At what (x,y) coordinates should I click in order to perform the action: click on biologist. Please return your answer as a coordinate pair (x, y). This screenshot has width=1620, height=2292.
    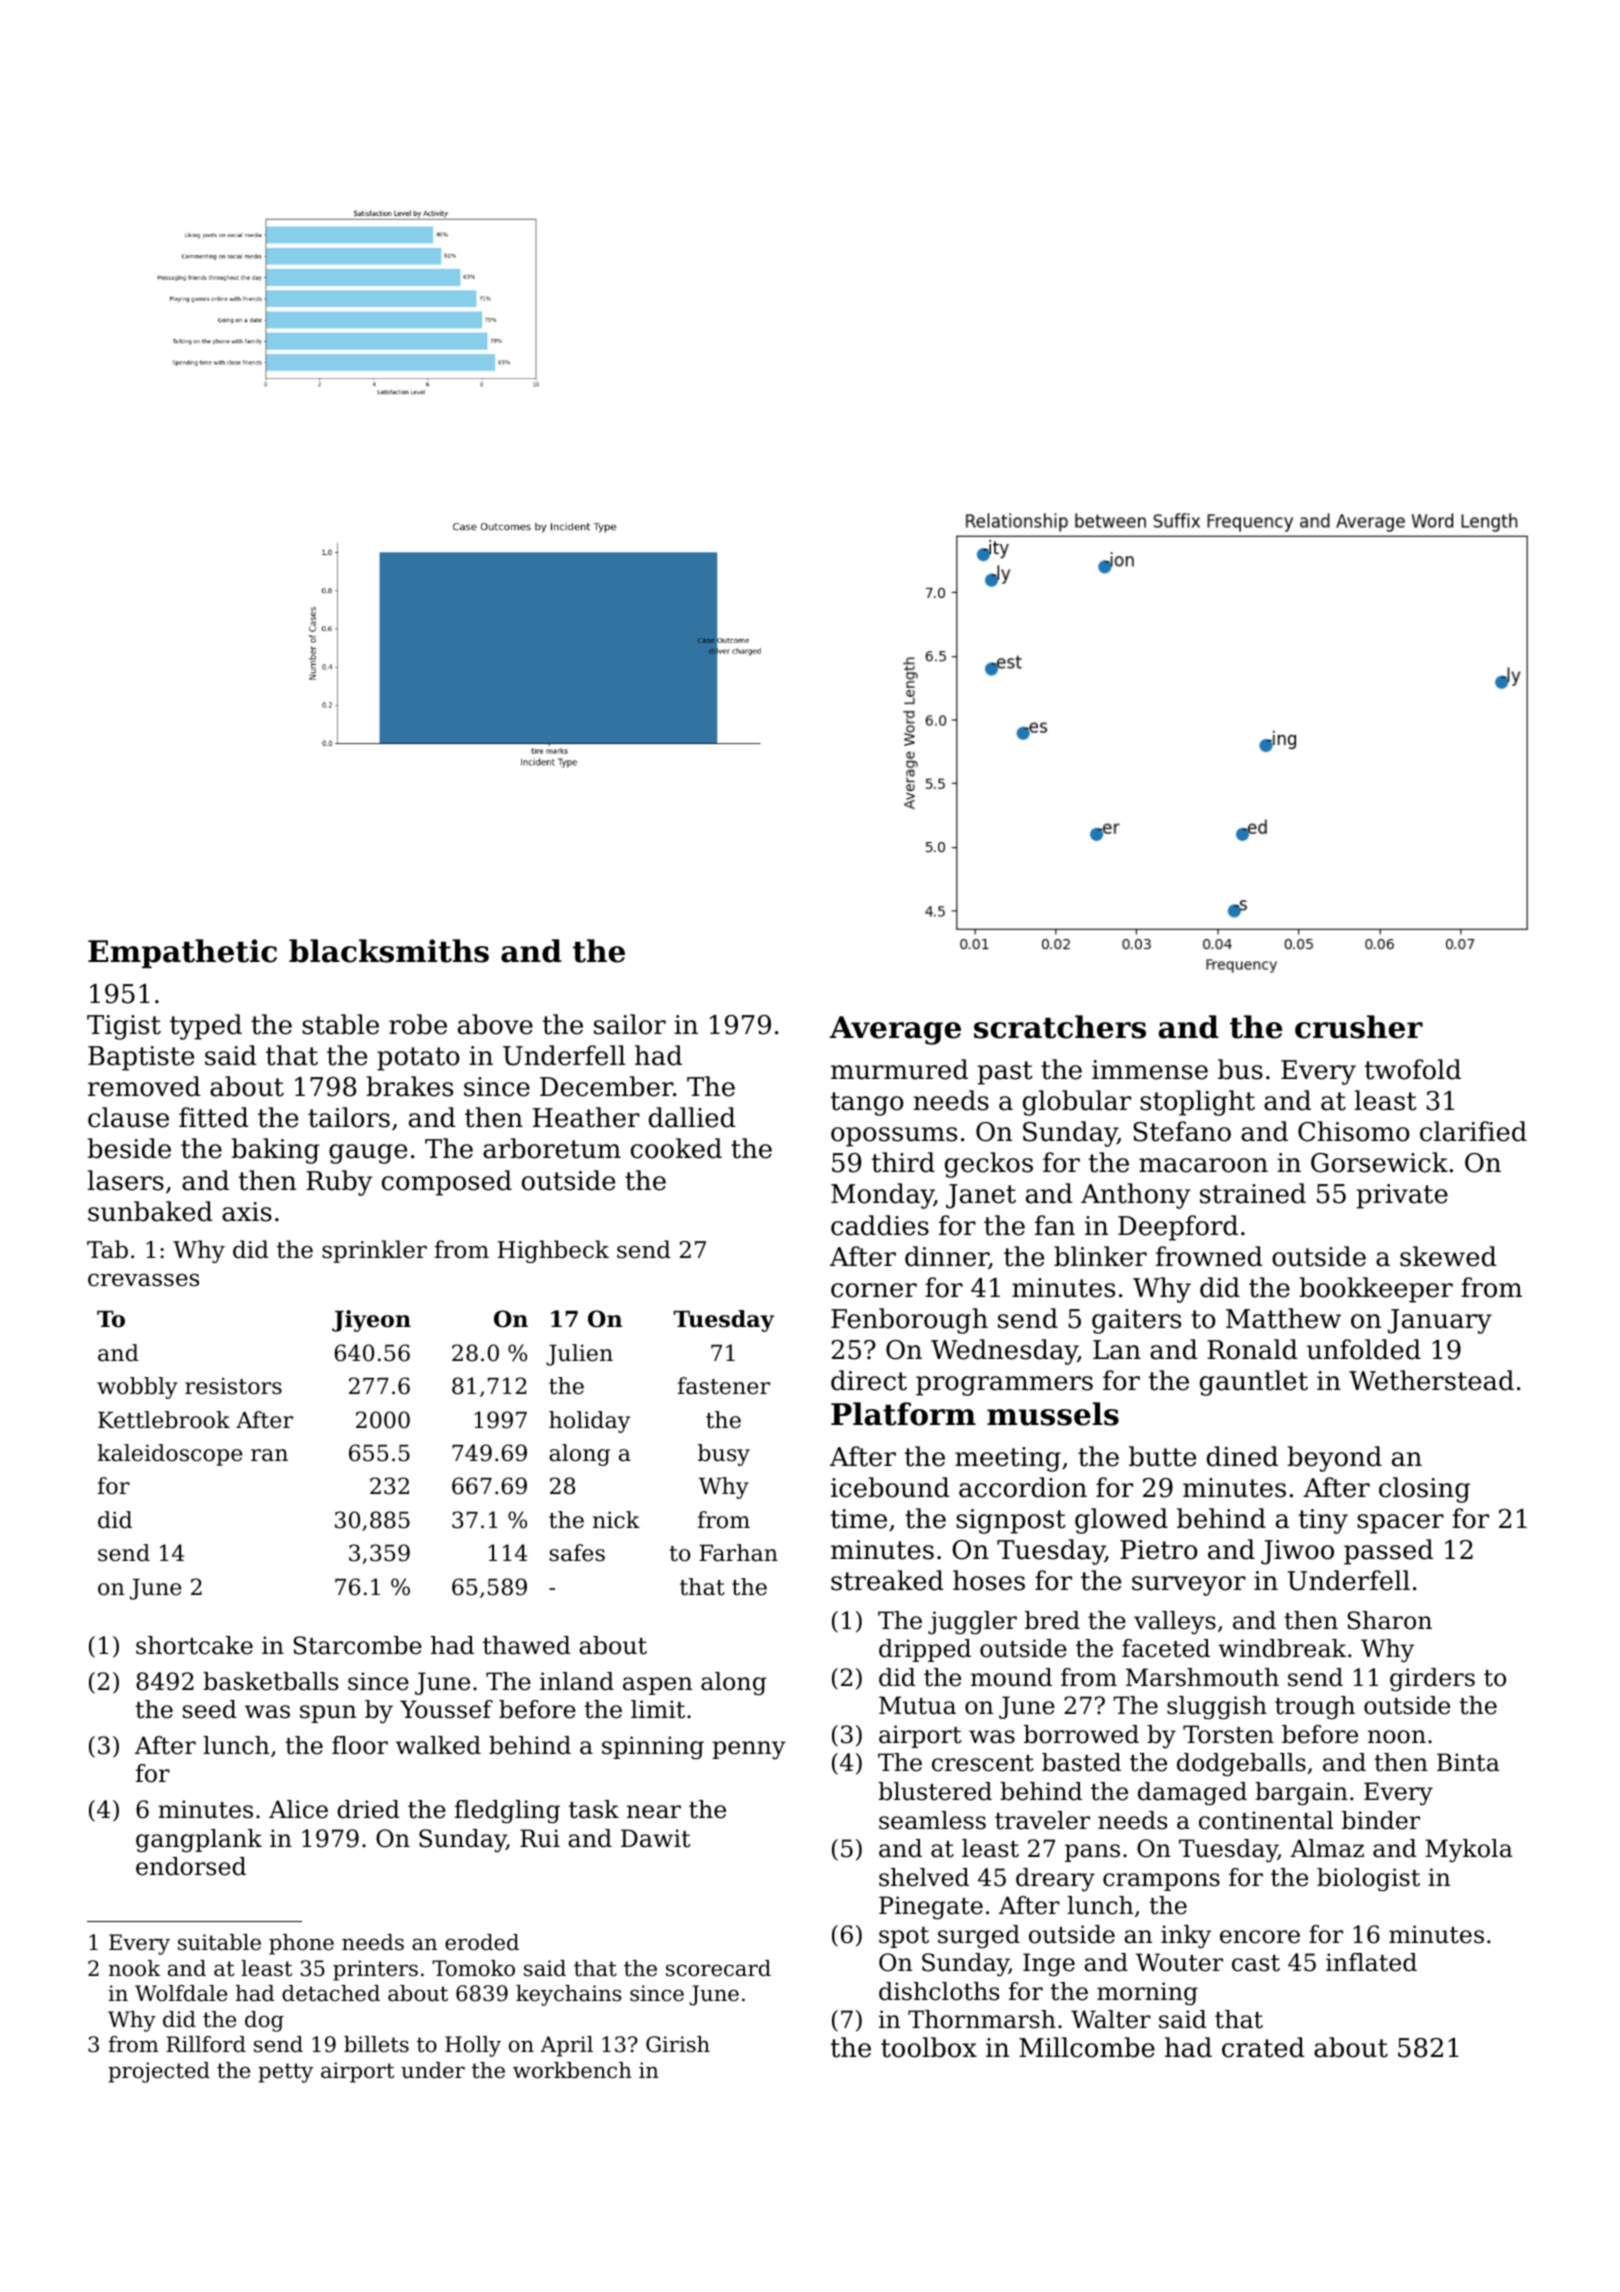
    Looking at the image, I should click on (1368, 1880).
